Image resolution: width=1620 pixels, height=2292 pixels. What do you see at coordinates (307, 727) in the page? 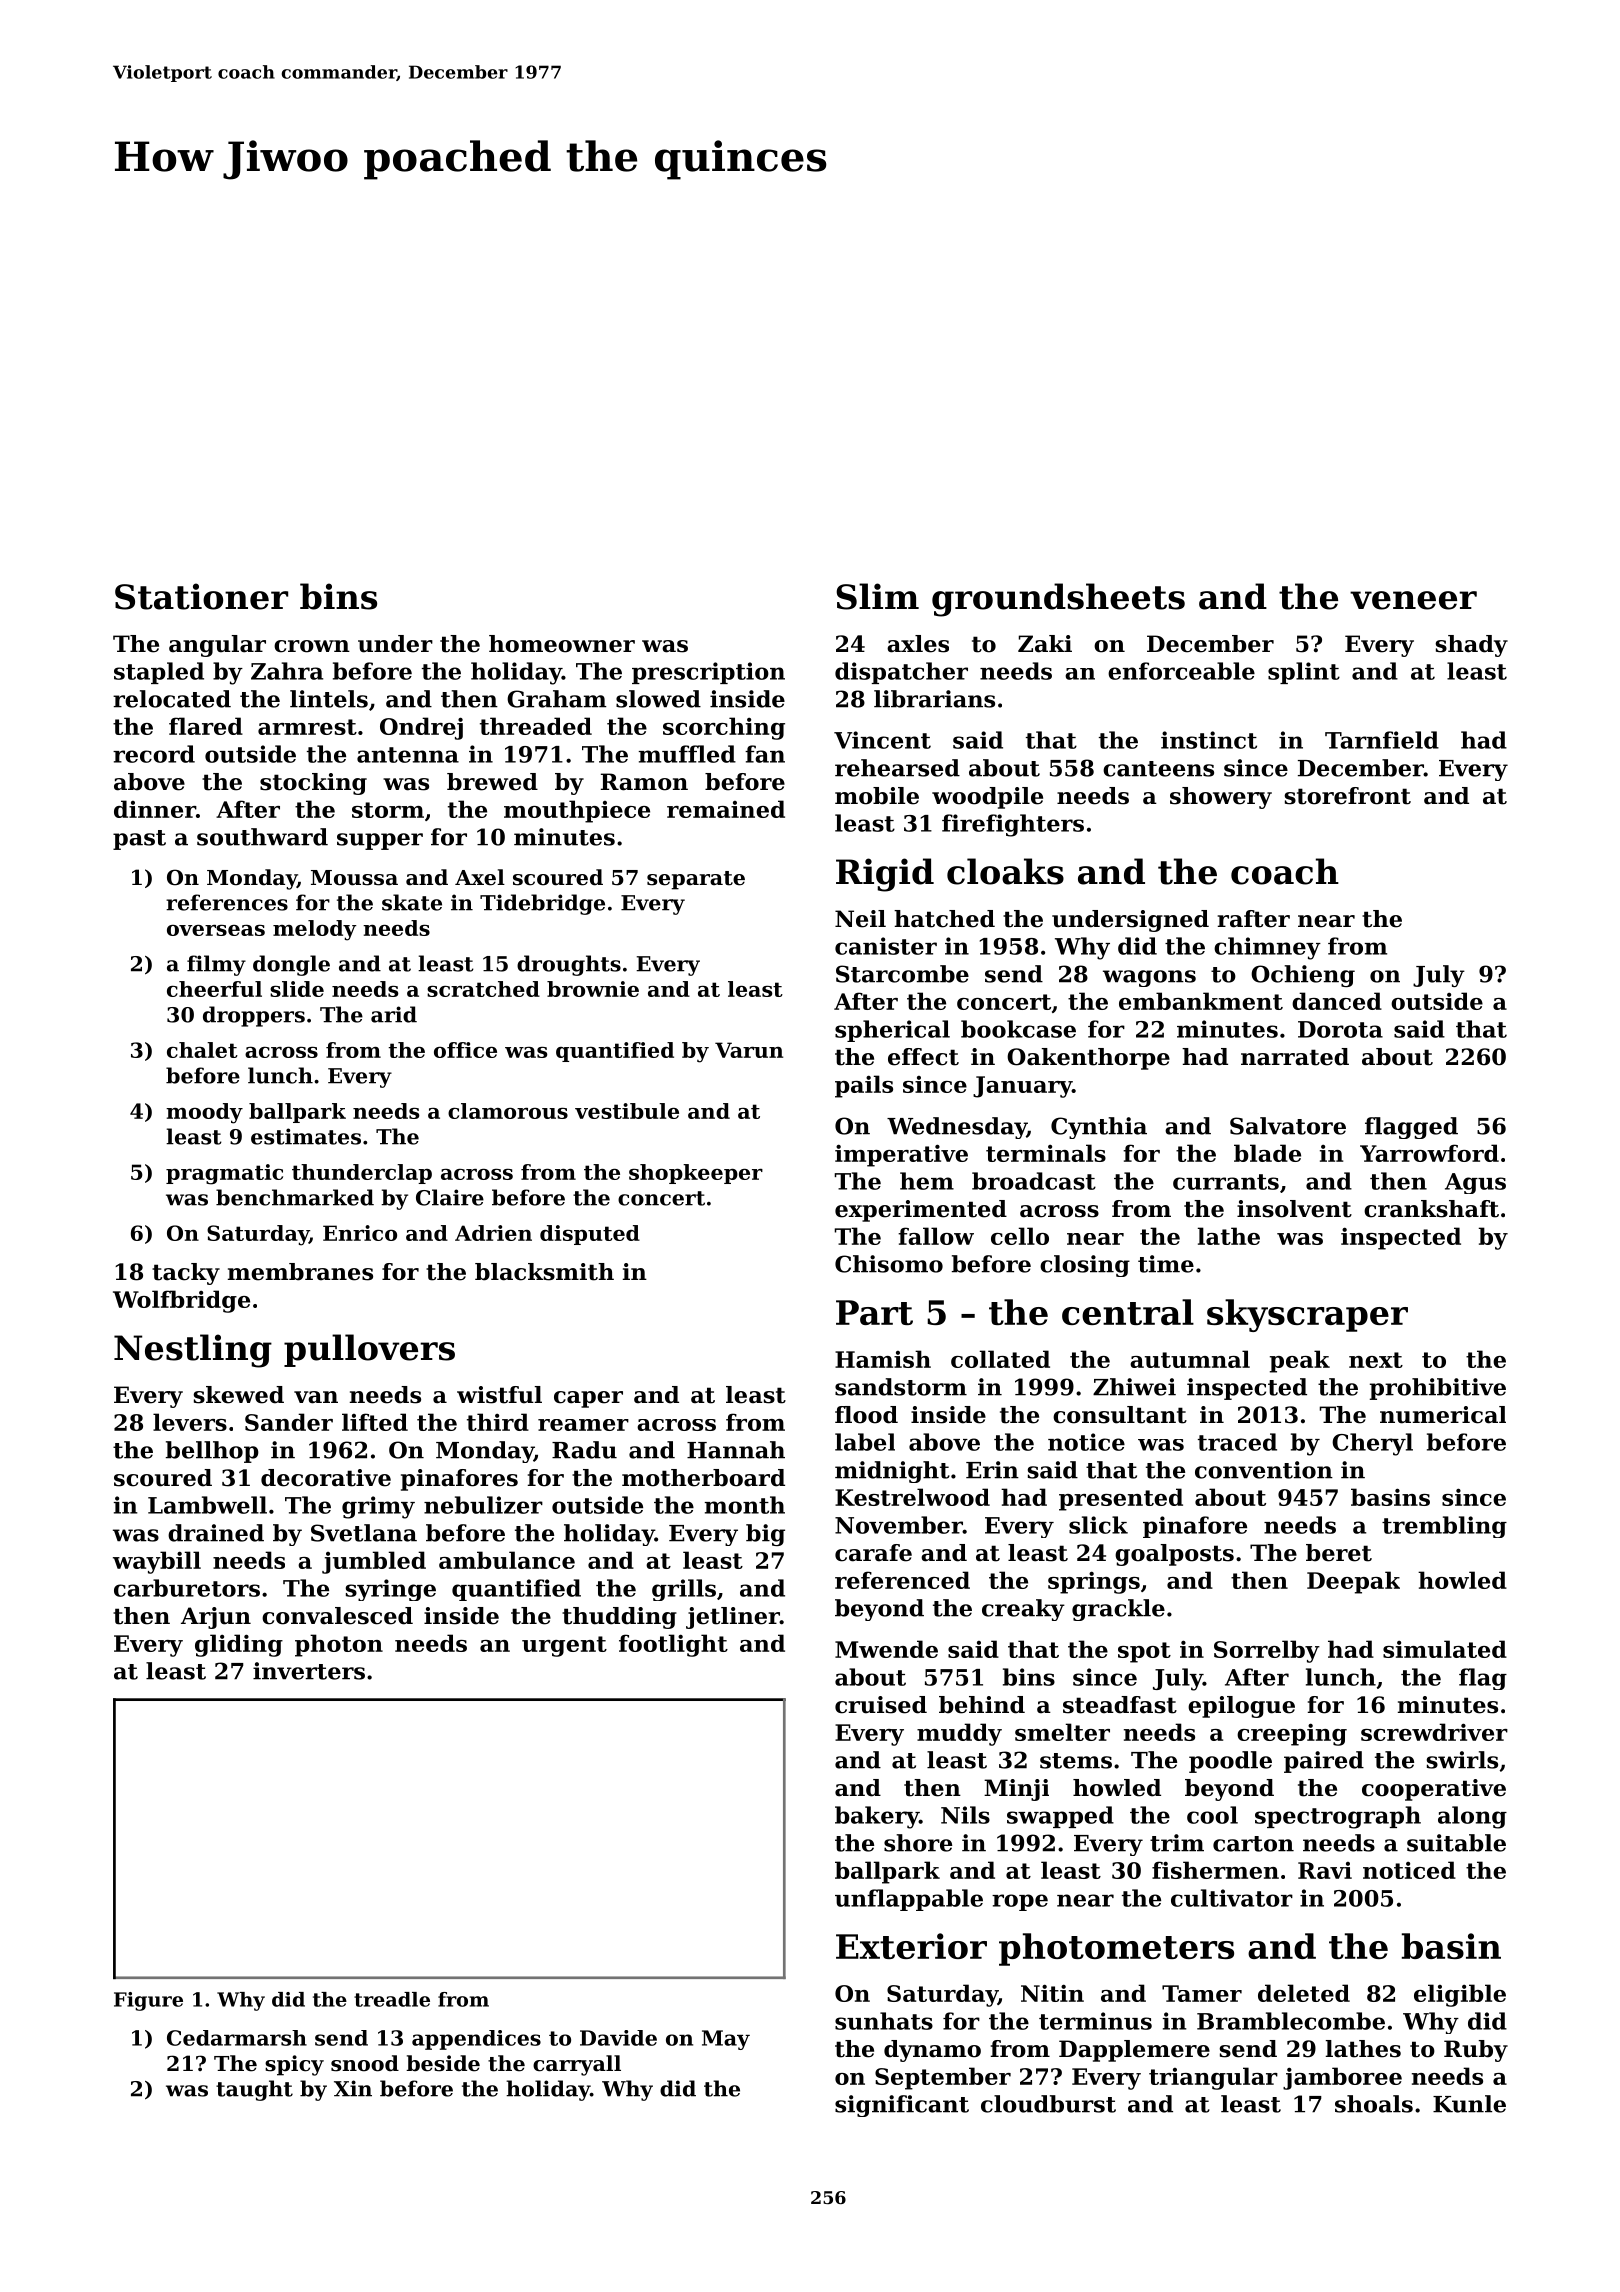
I see `armrest` at bounding box center [307, 727].
